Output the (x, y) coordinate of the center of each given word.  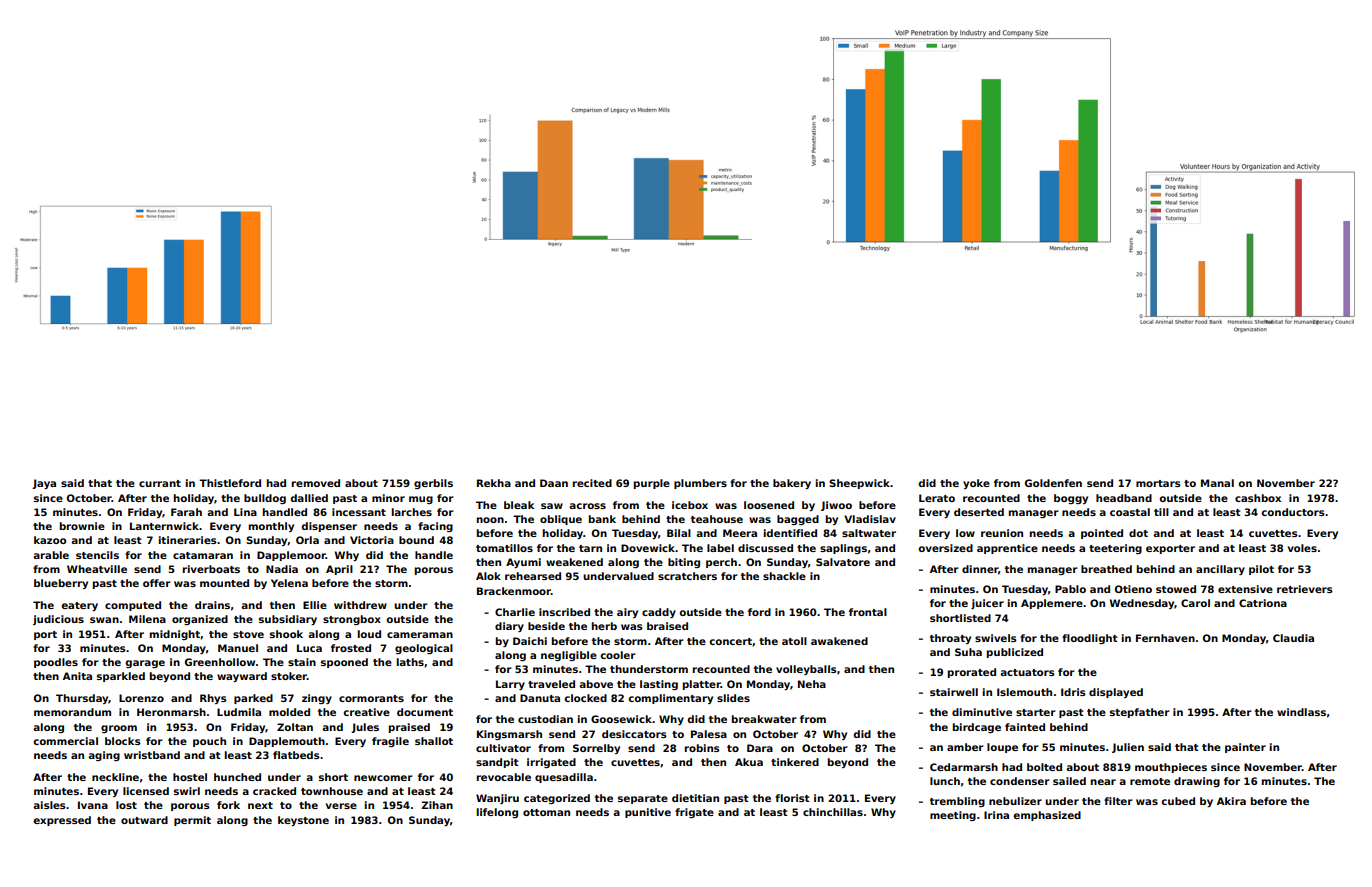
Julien (1128, 748)
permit (192, 821)
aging (104, 756)
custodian (545, 719)
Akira (1231, 801)
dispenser (329, 527)
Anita (77, 676)
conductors (1293, 512)
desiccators (634, 734)
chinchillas (833, 812)
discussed (765, 548)
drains (212, 605)
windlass (1301, 712)
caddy (659, 613)
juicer (987, 604)
